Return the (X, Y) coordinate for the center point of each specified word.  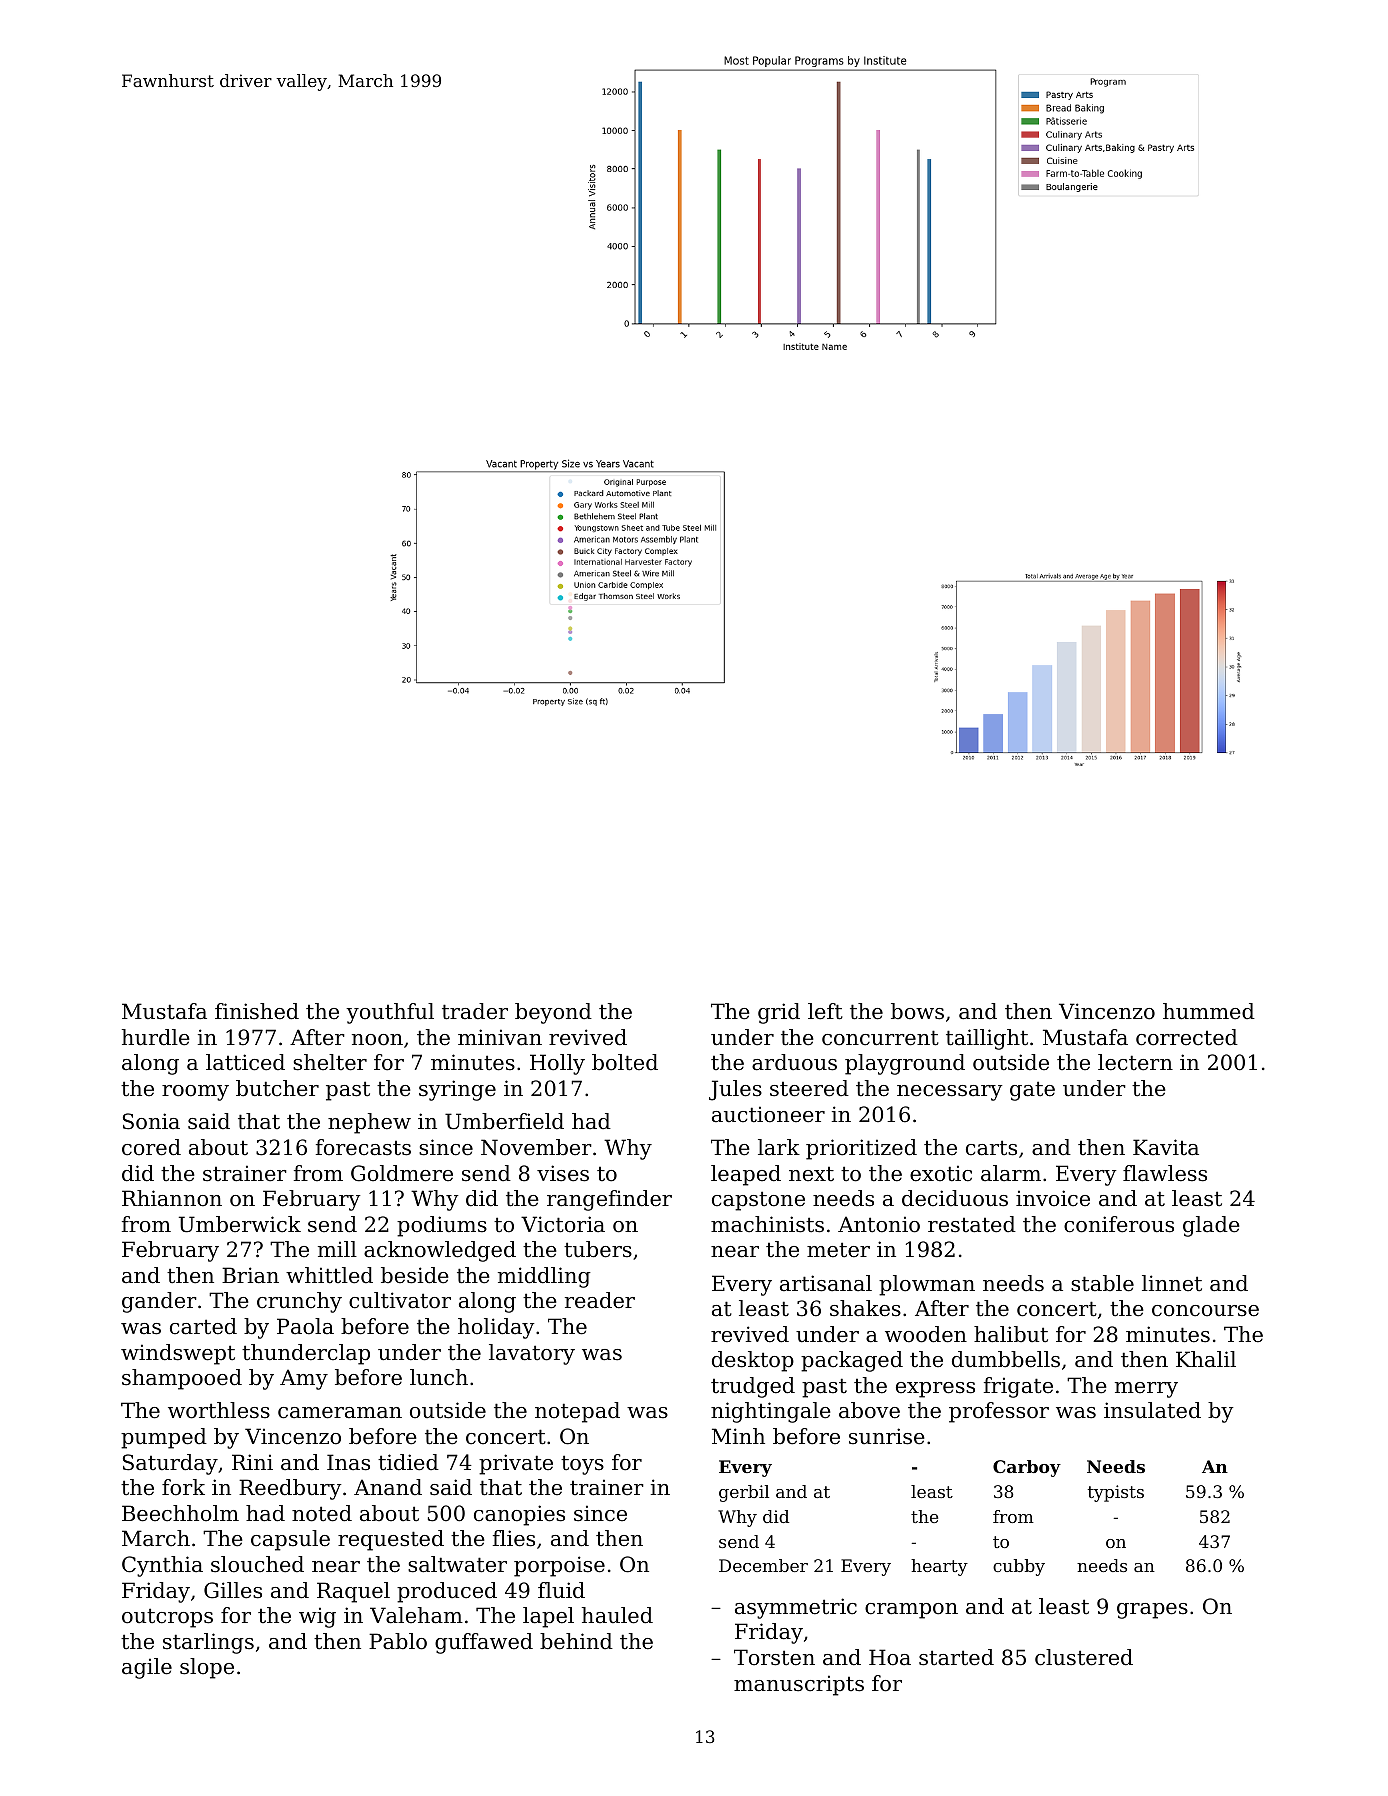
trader (475, 1011)
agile (147, 1668)
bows (917, 1011)
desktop (753, 1361)
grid (779, 1013)
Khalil (1206, 1359)
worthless (219, 1410)
